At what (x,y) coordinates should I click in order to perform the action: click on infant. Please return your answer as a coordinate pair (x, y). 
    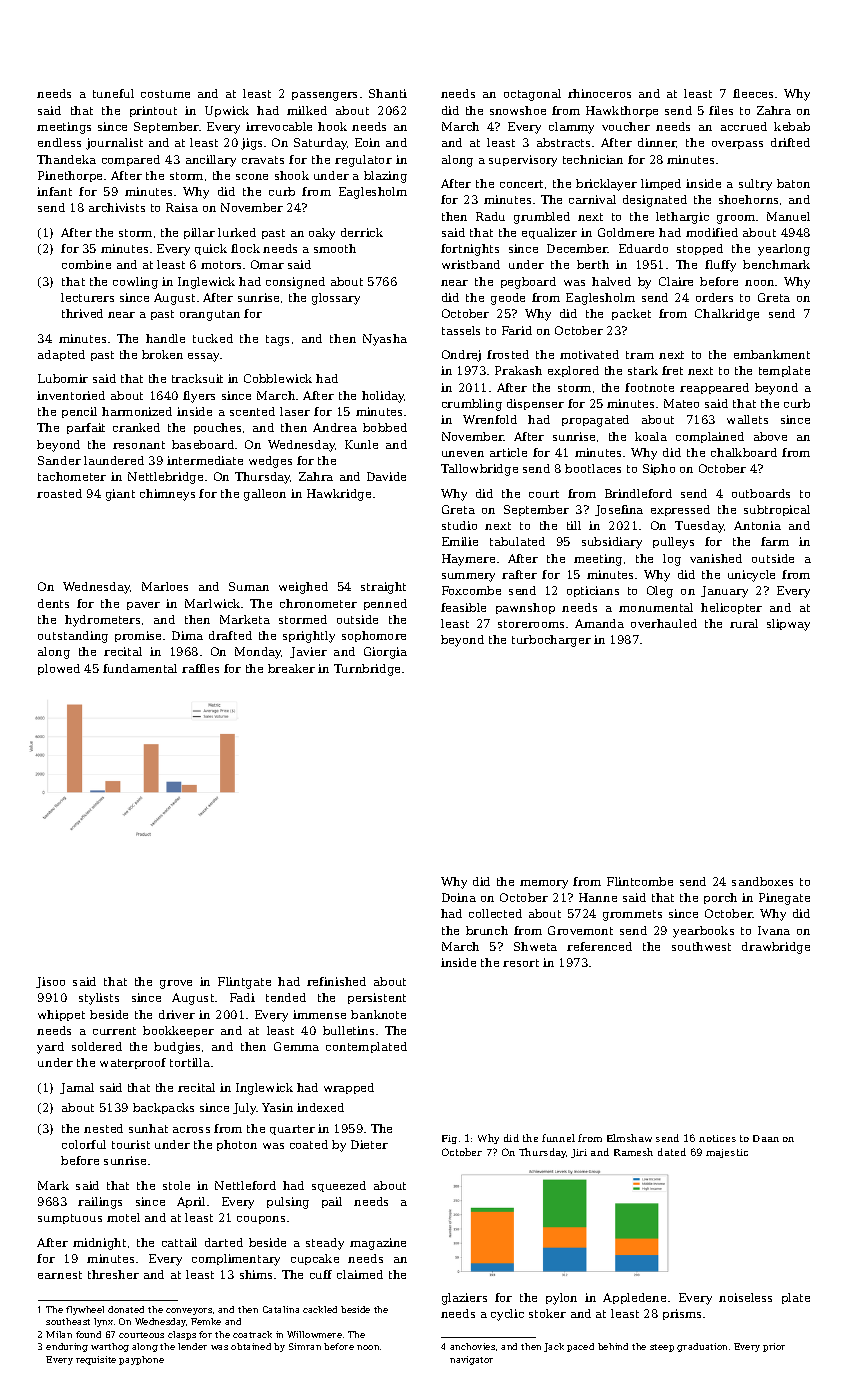
    Looking at the image, I should click on (54, 191).
